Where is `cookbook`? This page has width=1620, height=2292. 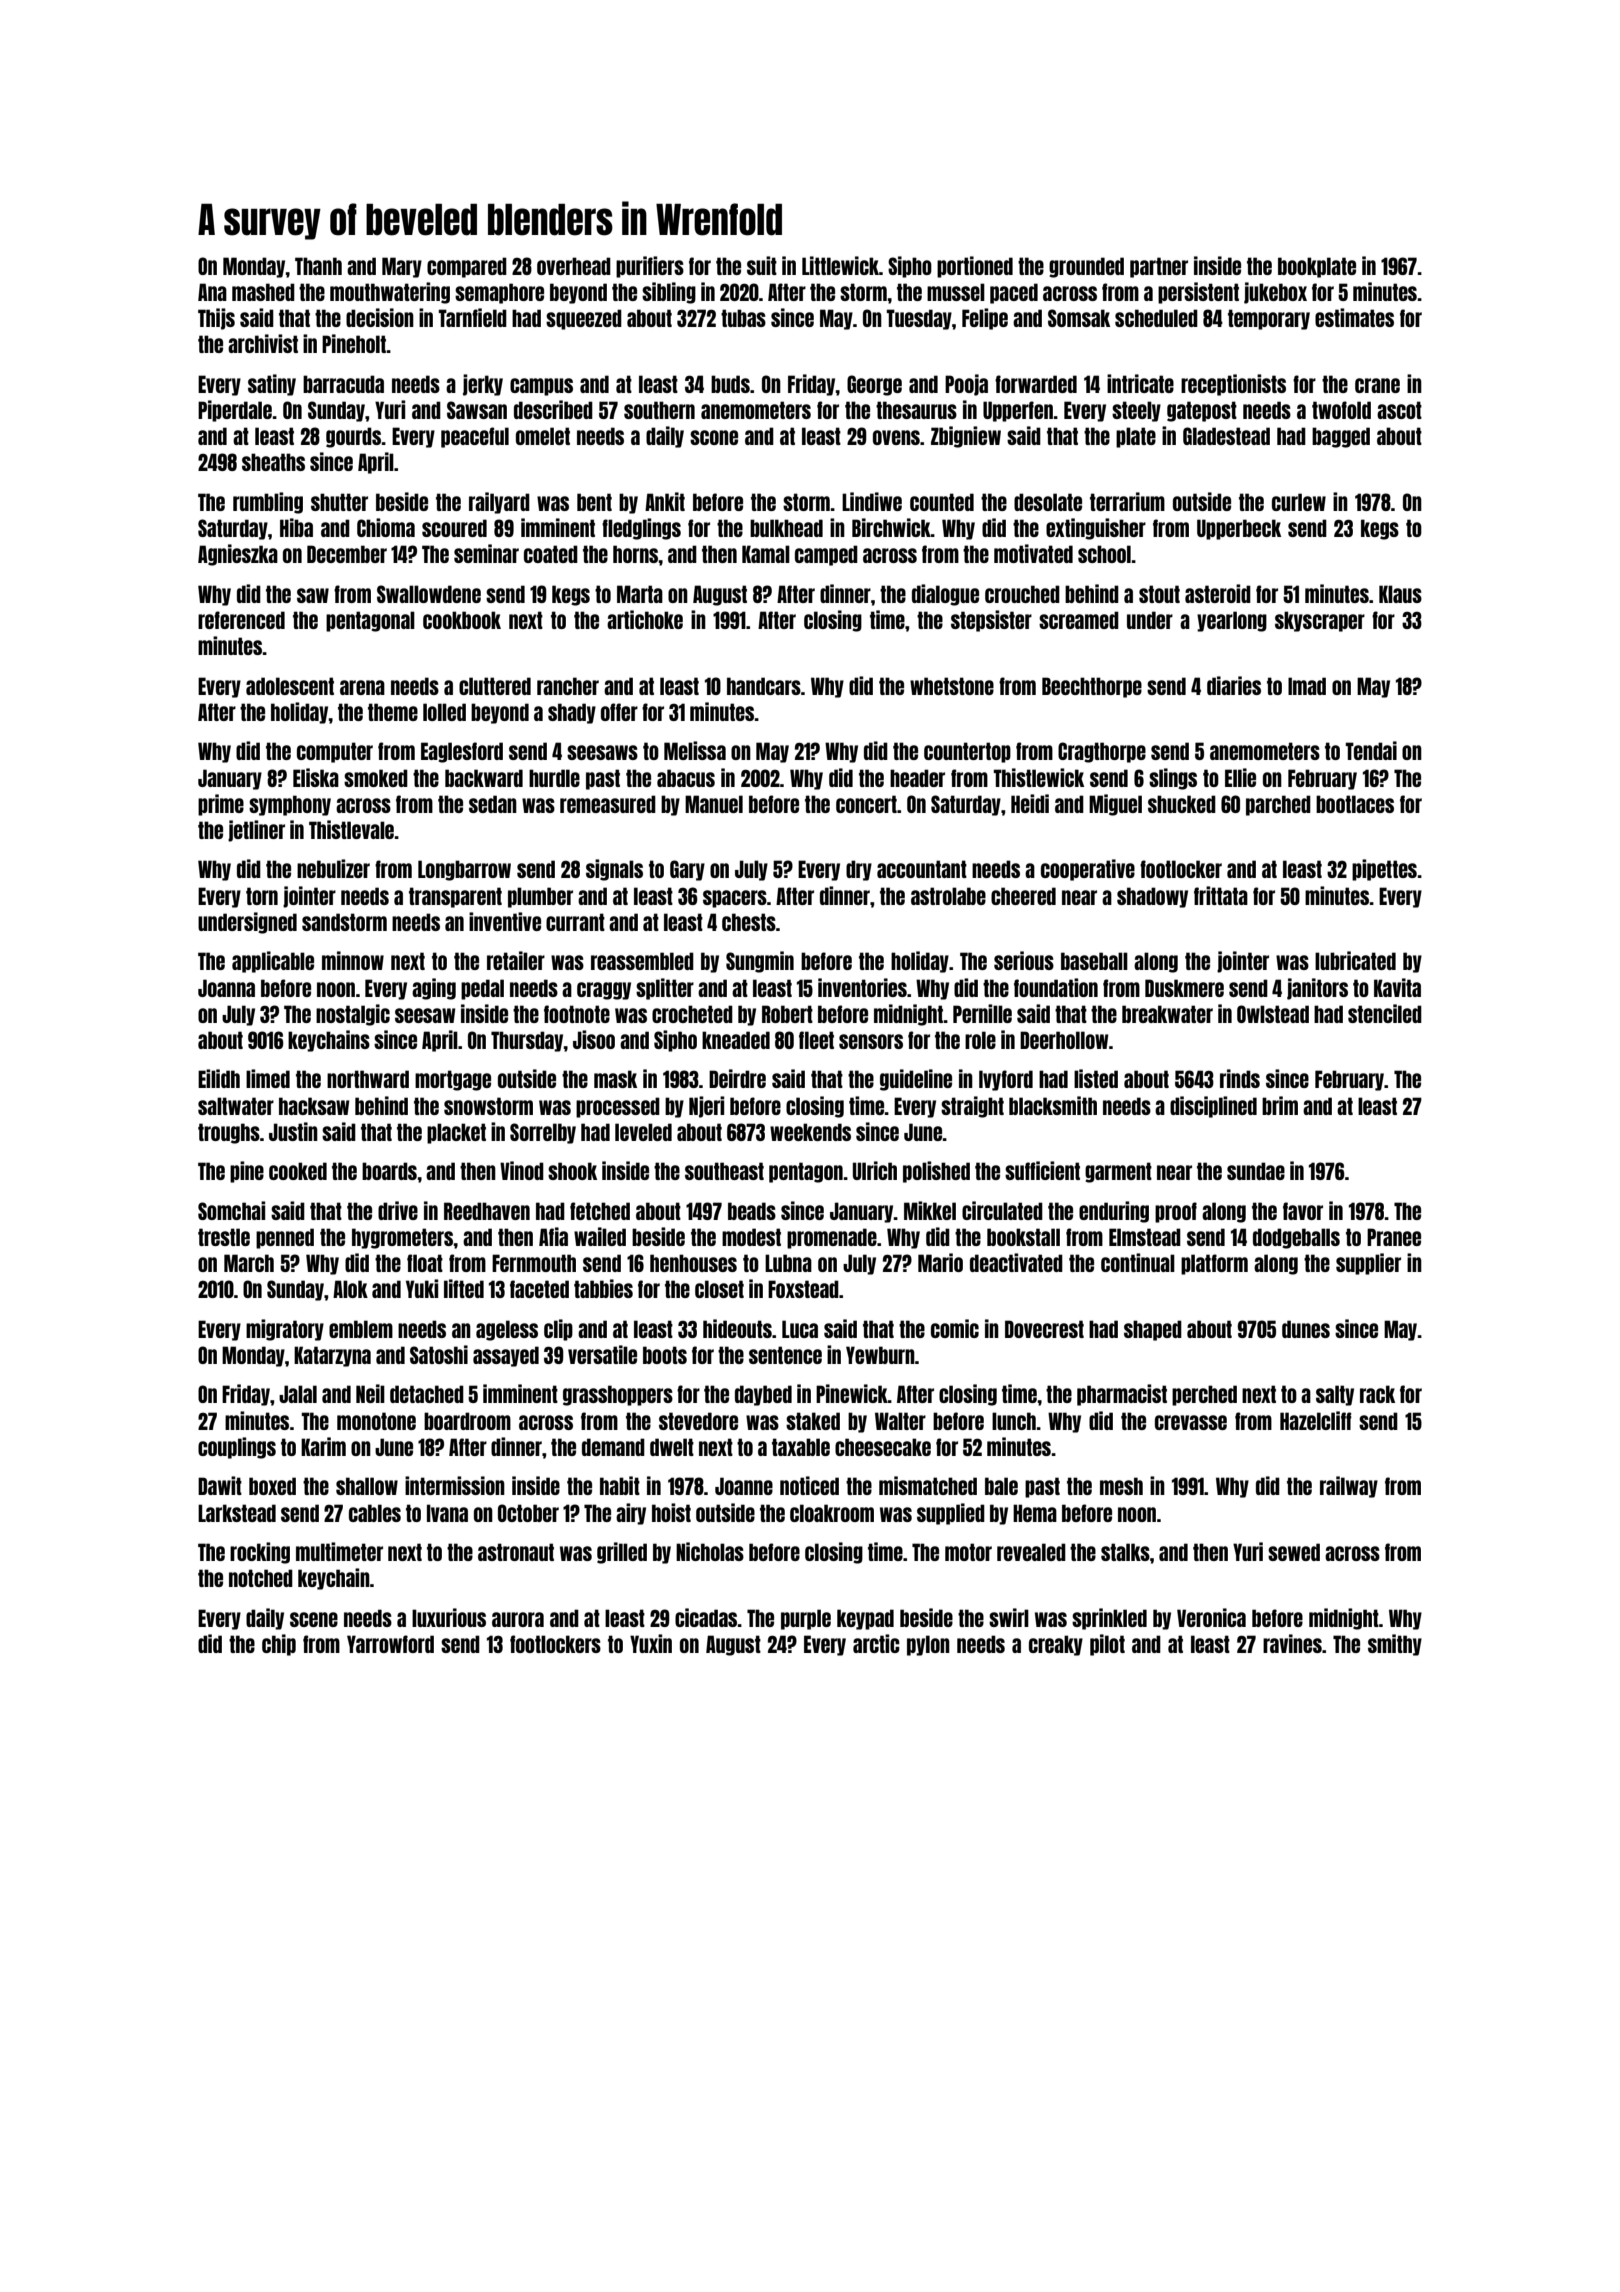 cookbook is located at coordinates (462, 620).
